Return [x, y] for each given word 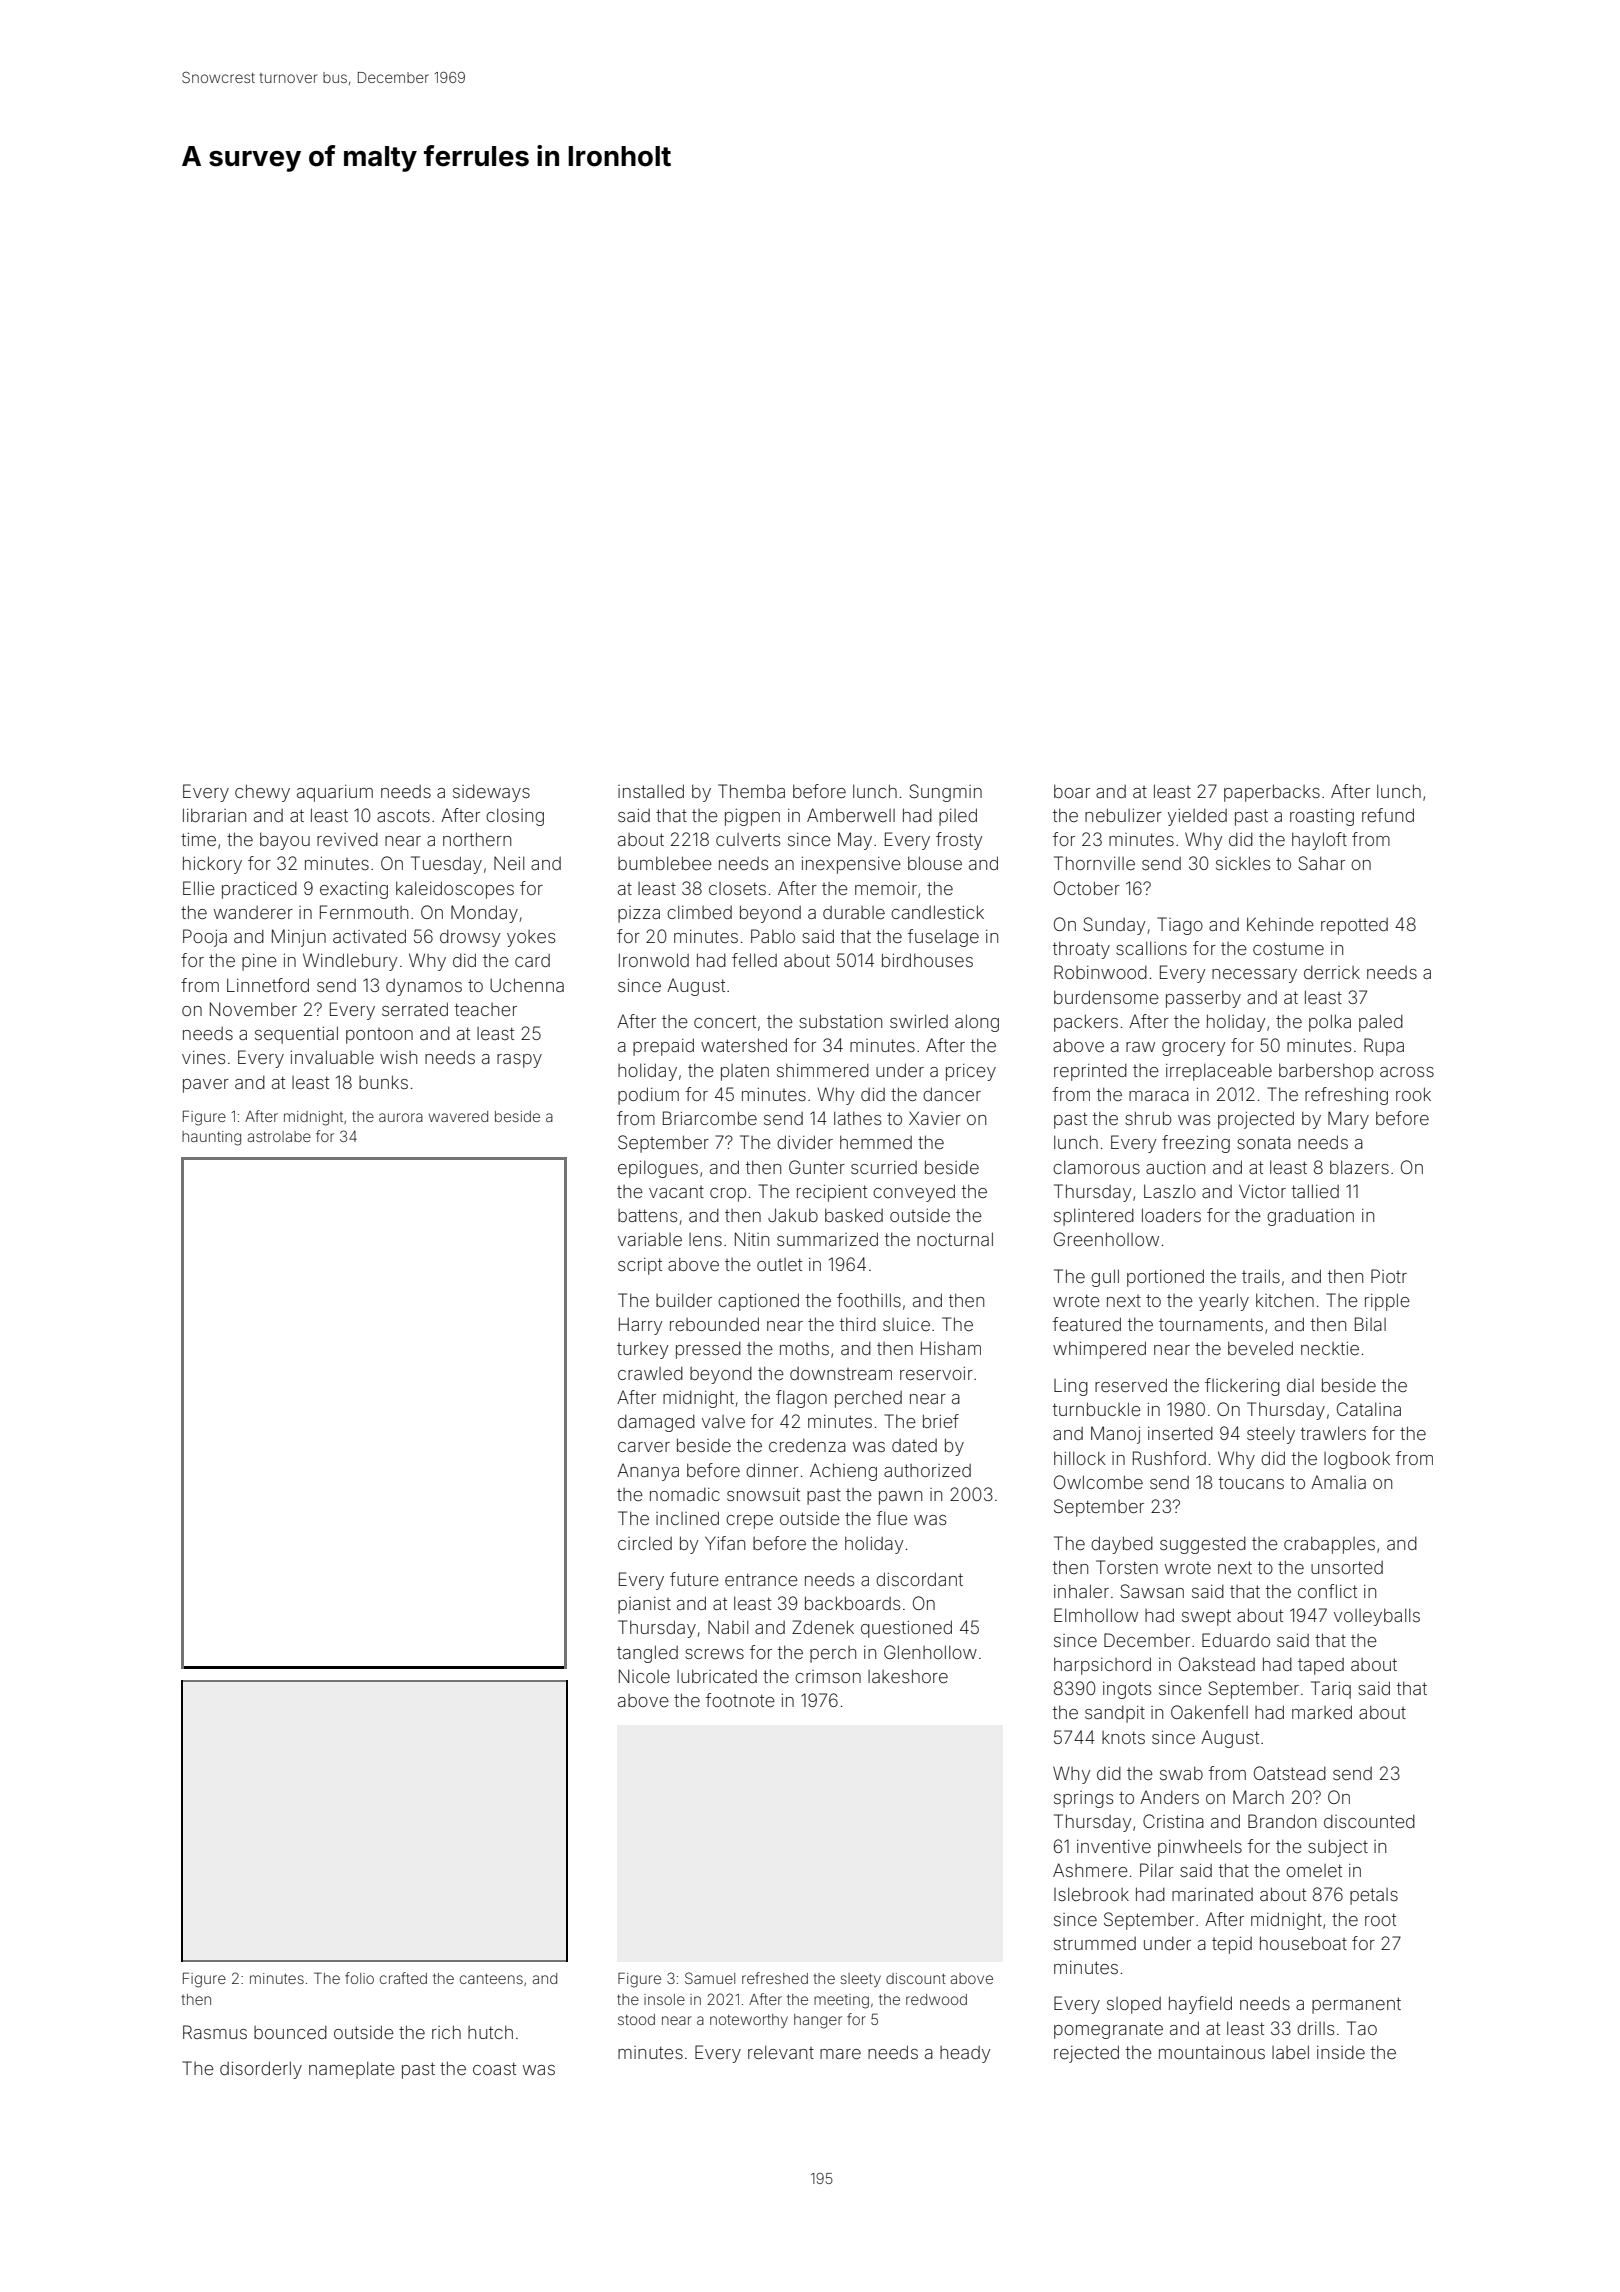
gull [1105, 1278]
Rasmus [215, 2032]
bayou [285, 841]
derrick [1332, 972]
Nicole [644, 1676]
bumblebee [665, 863]
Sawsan [1152, 1591]
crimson [828, 1676]
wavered [458, 1116]
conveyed [914, 1193]
